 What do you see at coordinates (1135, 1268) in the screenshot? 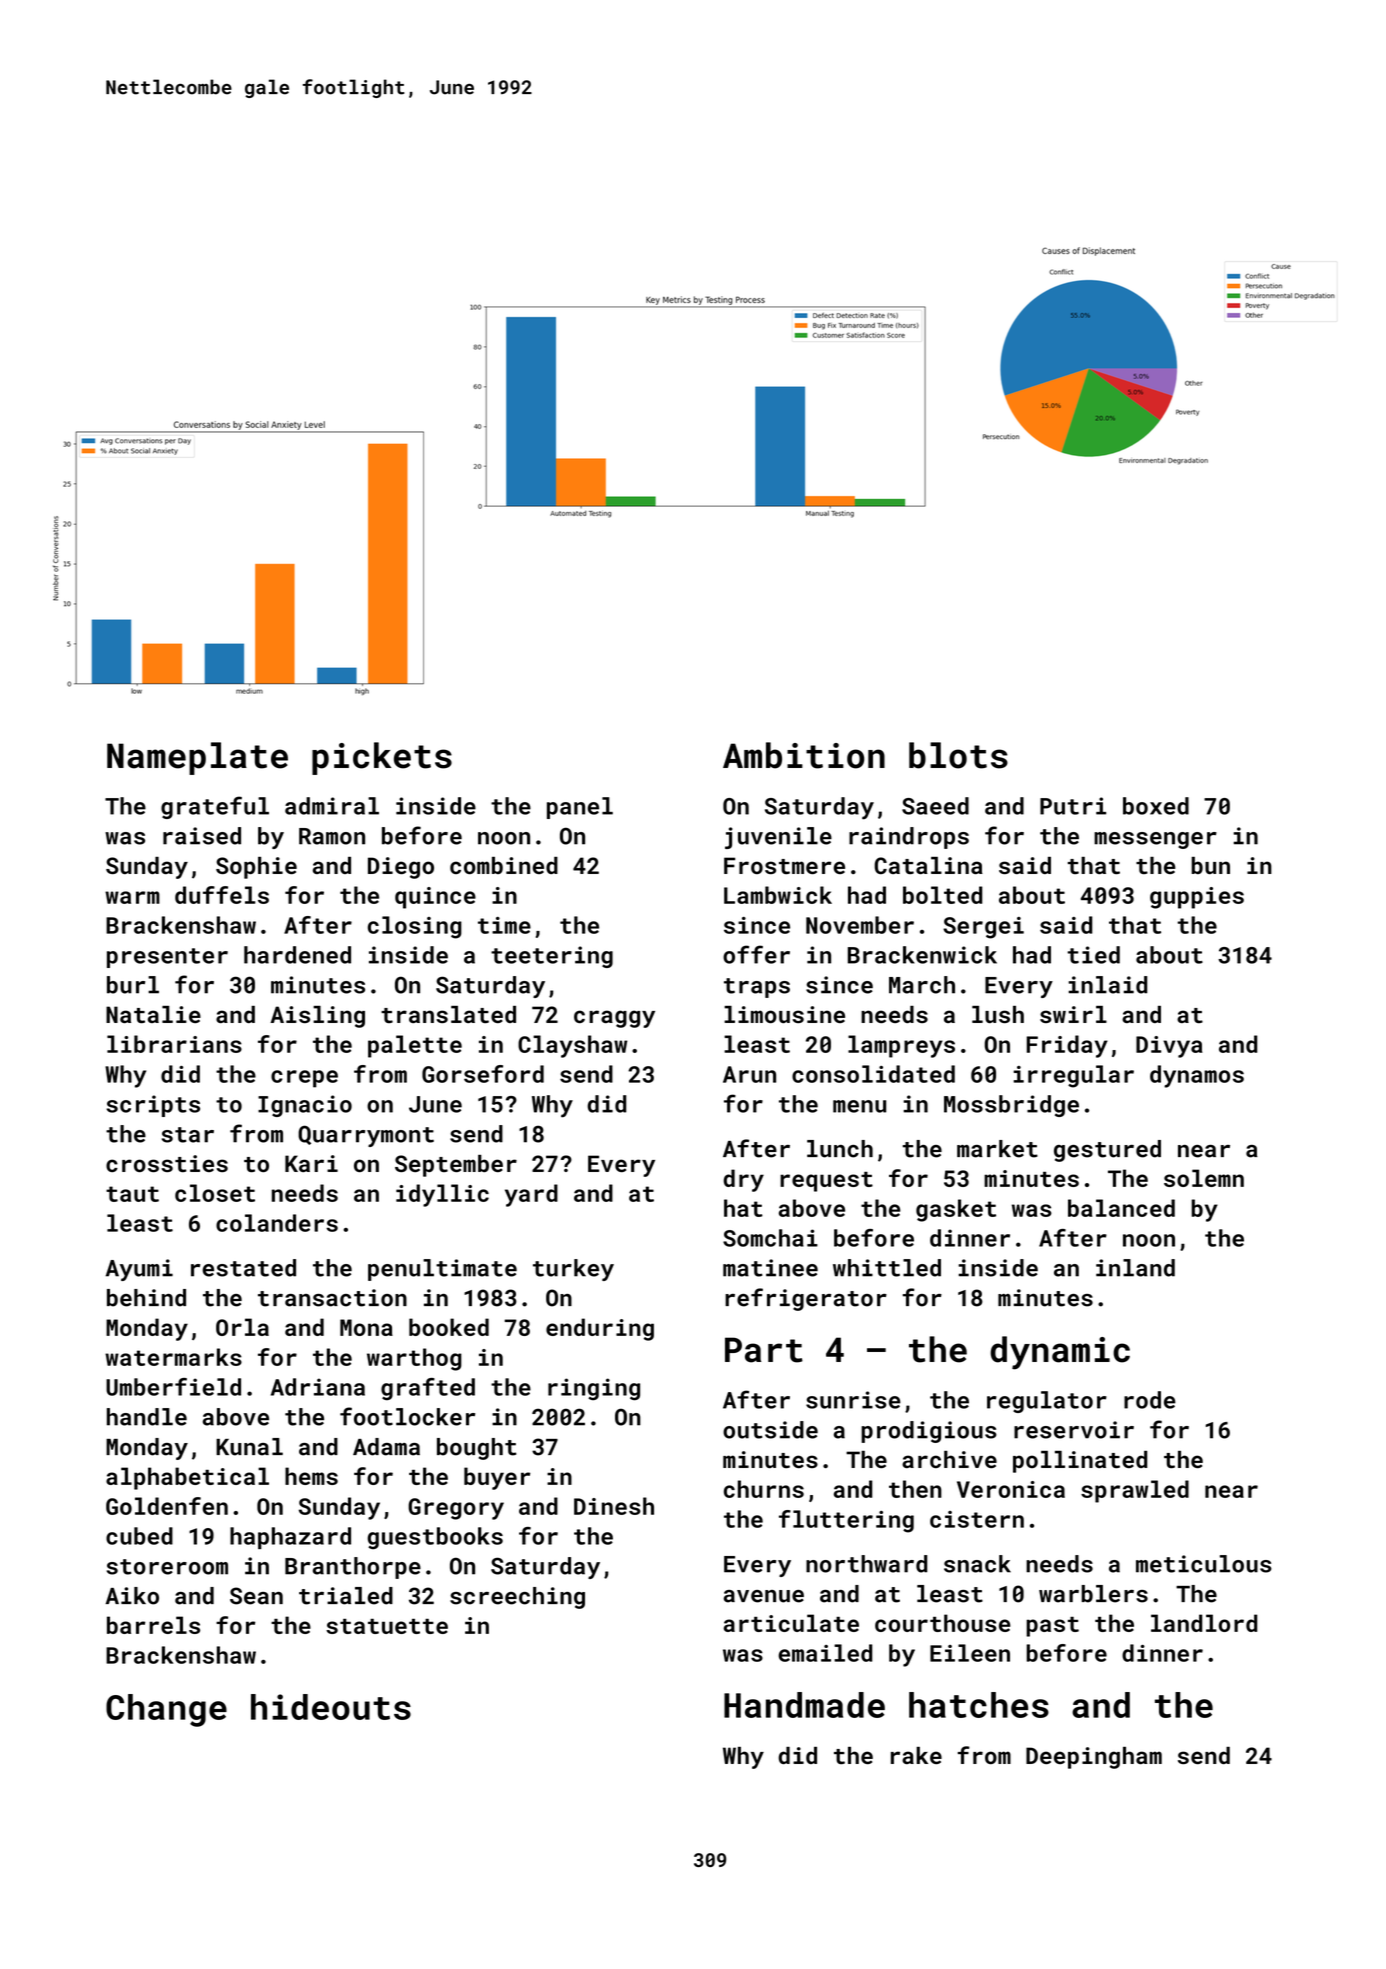
I see `inland` at bounding box center [1135, 1268].
